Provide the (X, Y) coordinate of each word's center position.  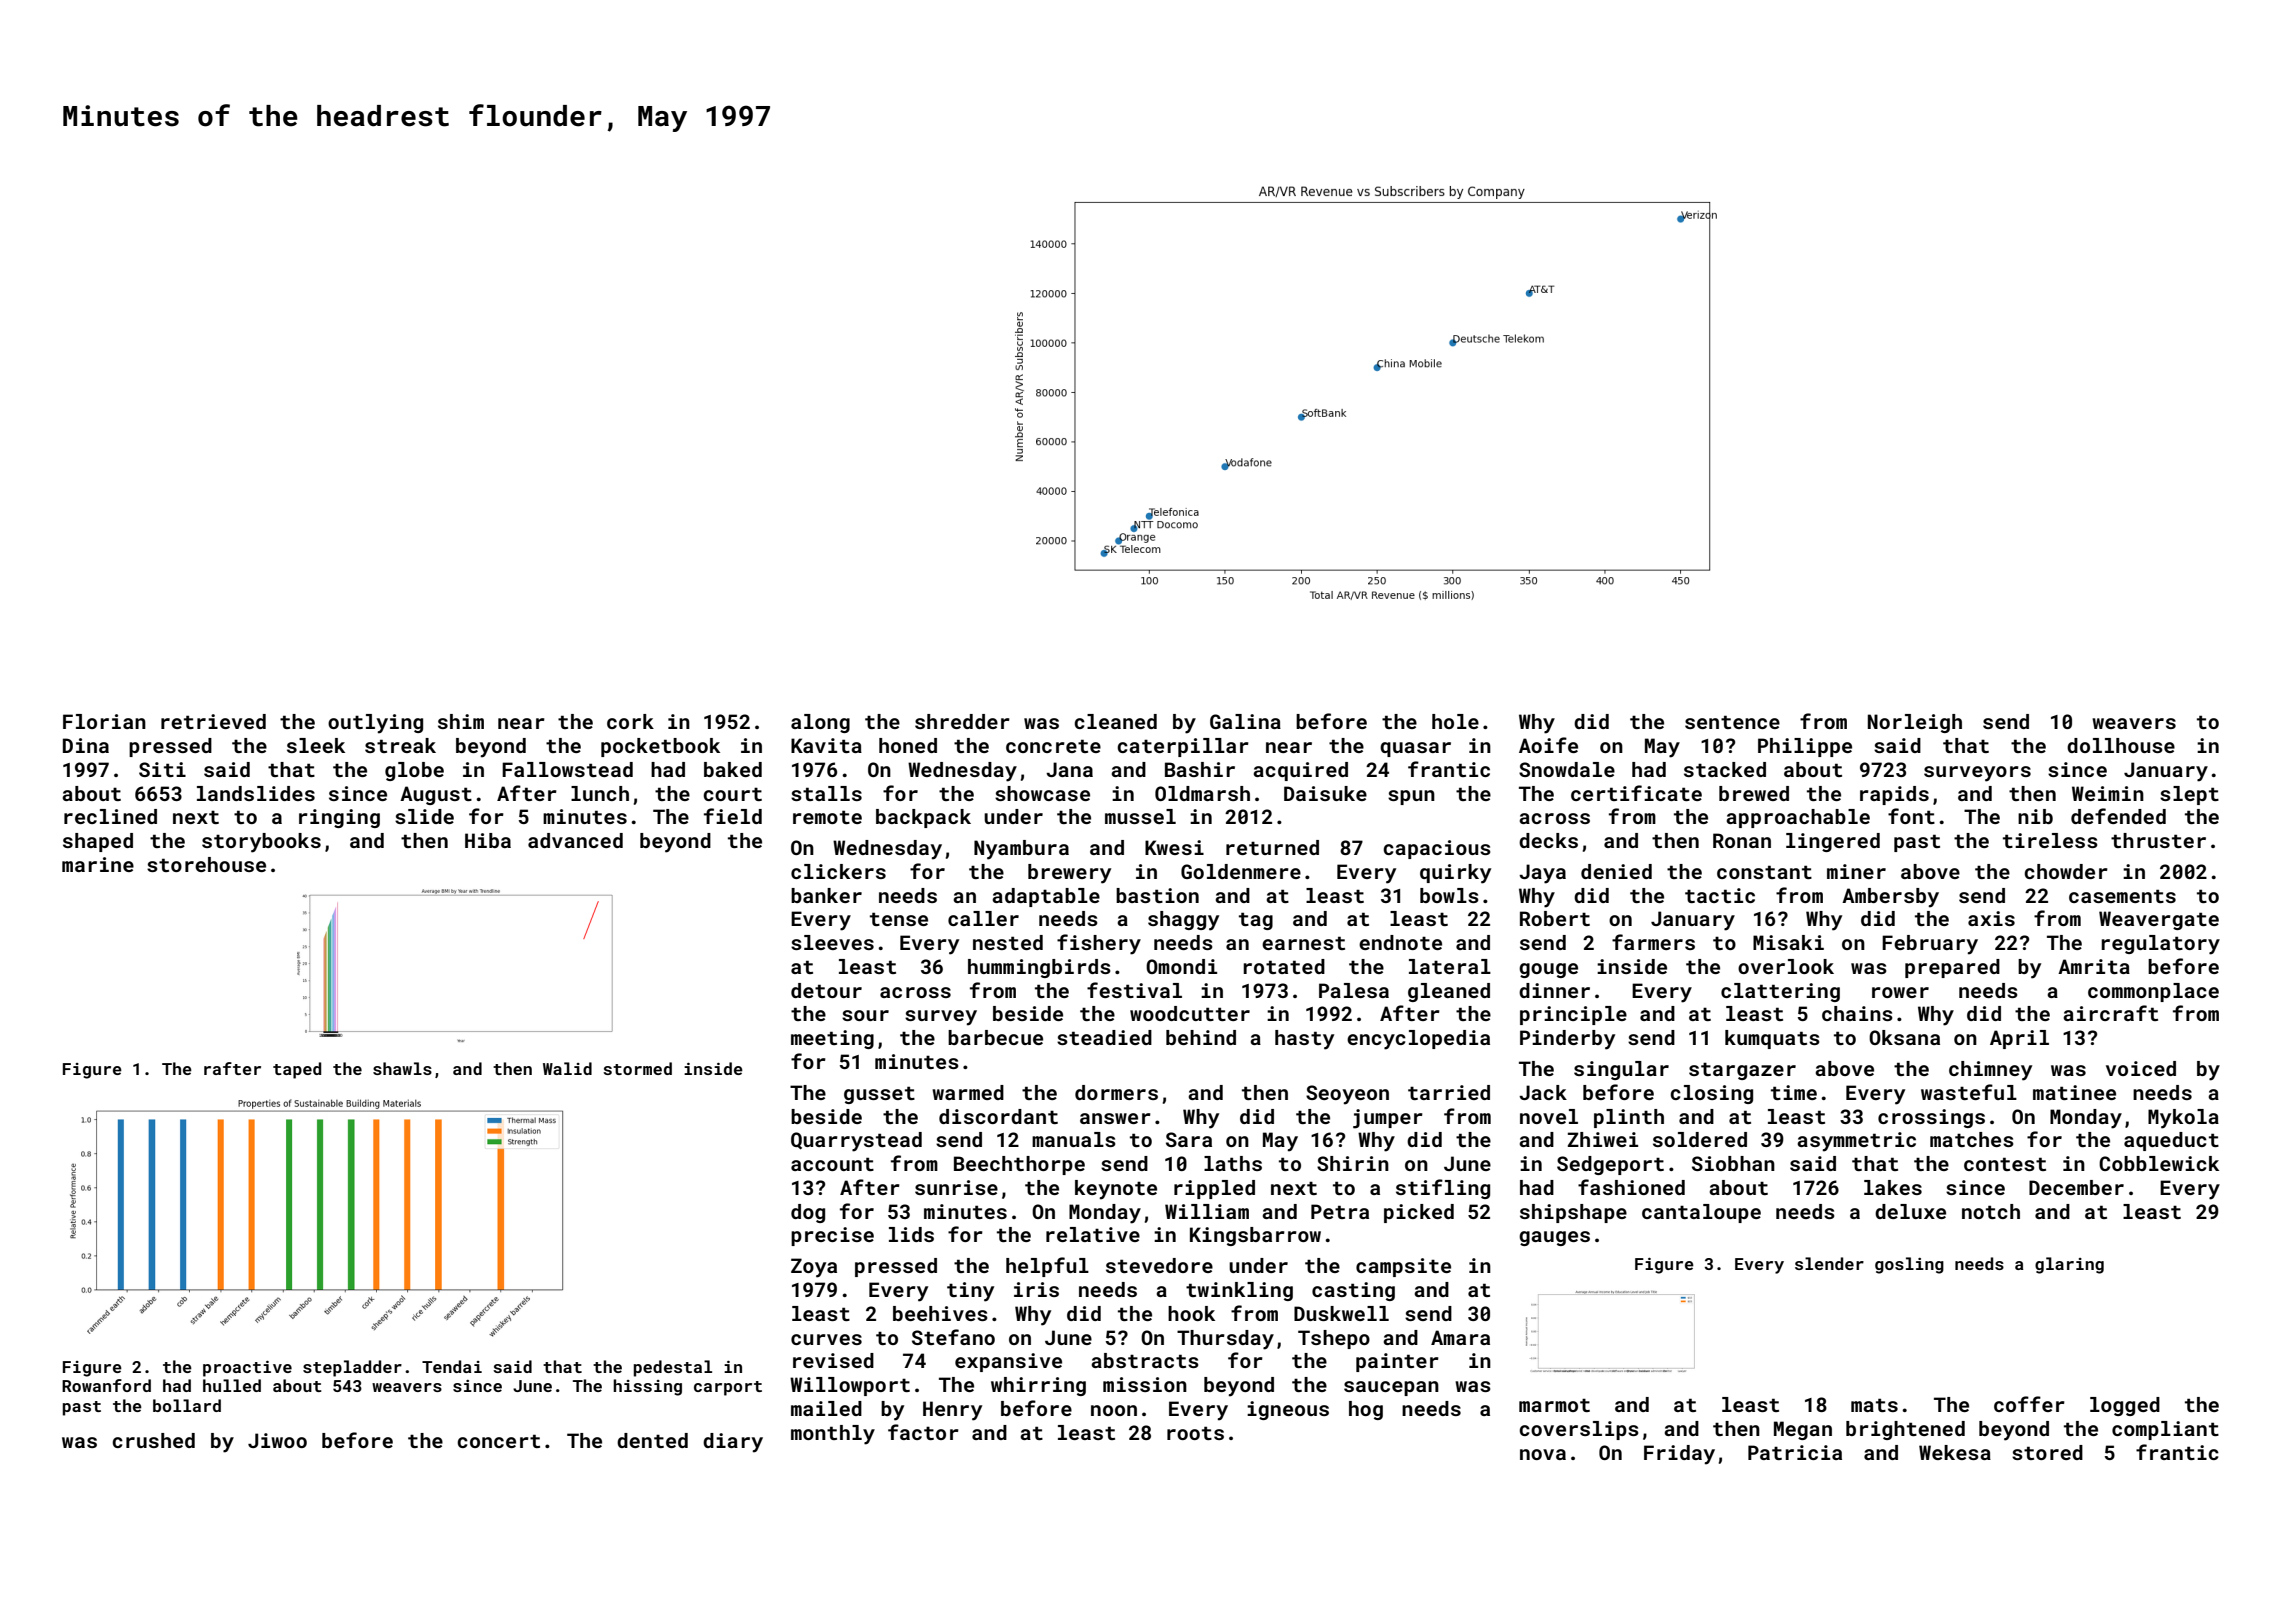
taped (297, 1070)
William (1207, 1211)
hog (1366, 1410)
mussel (1140, 816)
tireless (2050, 840)
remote (827, 817)
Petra (1340, 1211)
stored (2047, 1452)
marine (98, 864)
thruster (2158, 840)
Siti (162, 769)
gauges (1554, 1238)
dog (808, 1213)
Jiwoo (277, 1440)
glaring (2069, 1265)
